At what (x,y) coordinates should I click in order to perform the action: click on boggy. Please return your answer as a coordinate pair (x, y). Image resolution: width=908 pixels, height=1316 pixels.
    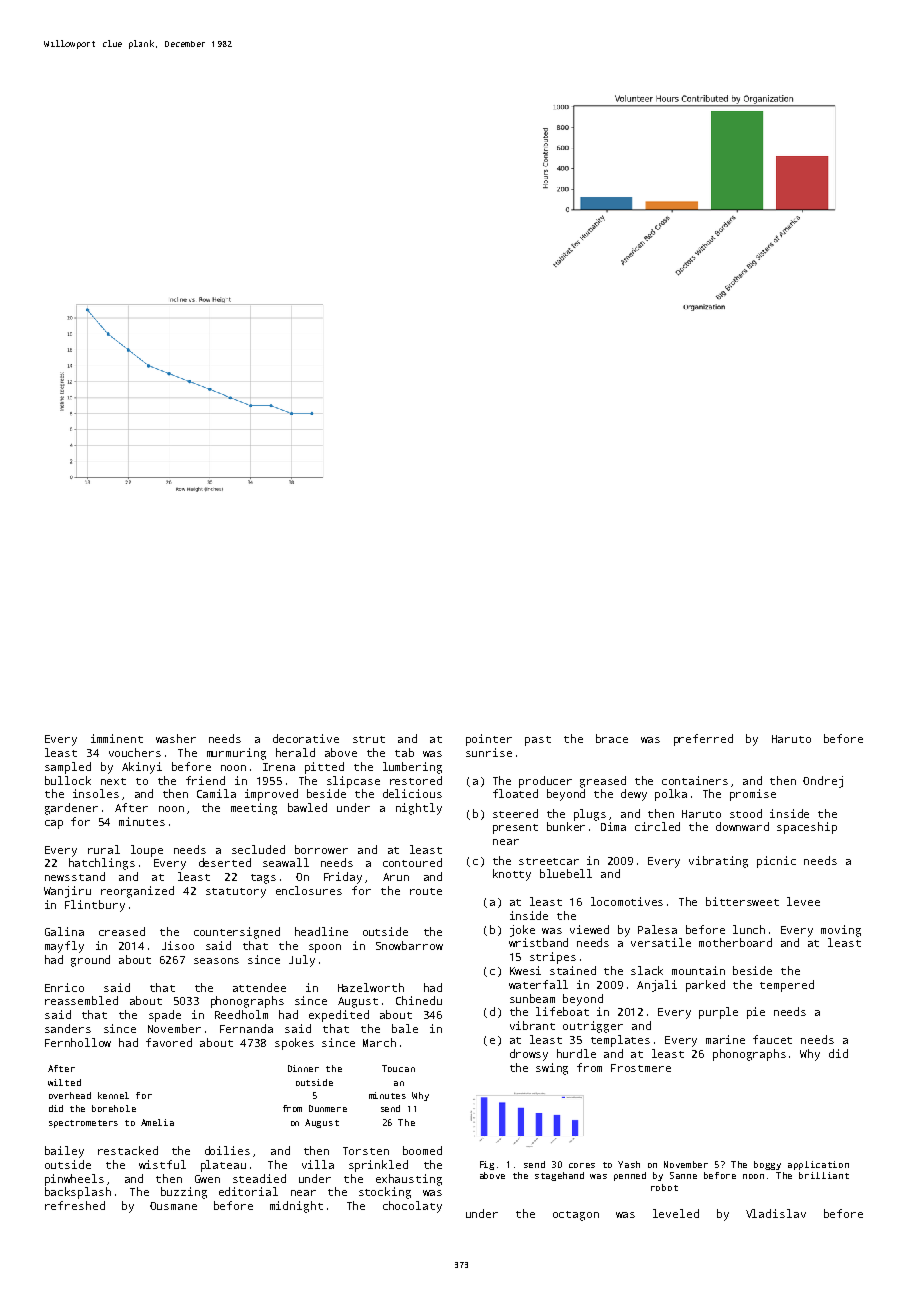
    Looking at the image, I should click on (767, 1165).
